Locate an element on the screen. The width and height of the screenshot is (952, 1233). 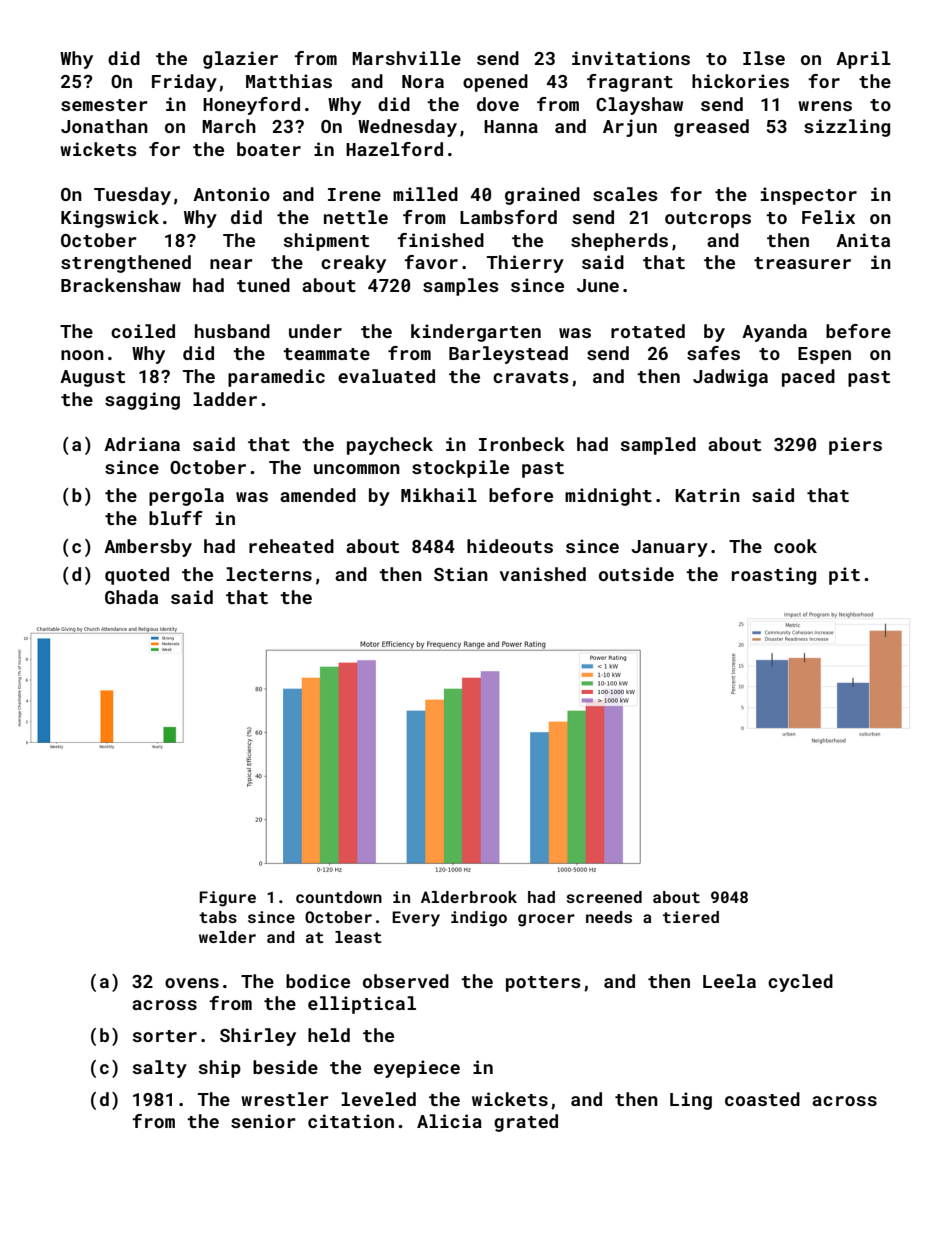
Adriana is located at coordinates (142, 444).
